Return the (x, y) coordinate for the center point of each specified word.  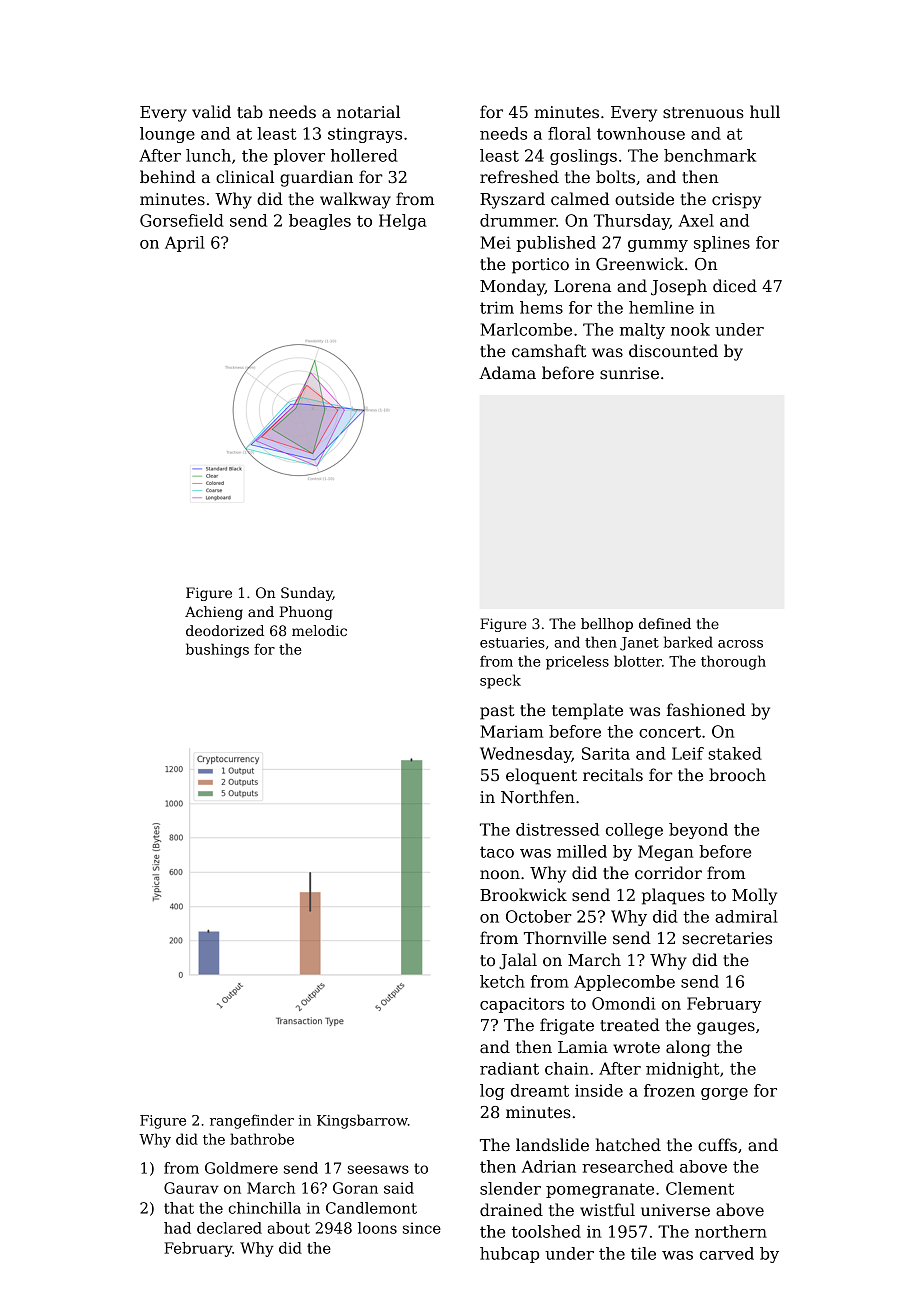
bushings (217, 650)
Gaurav (191, 1188)
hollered (364, 155)
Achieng (214, 613)
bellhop (607, 625)
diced (735, 285)
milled (582, 851)
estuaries (512, 642)
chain (567, 1068)
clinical (245, 176)
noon (500, 875)
